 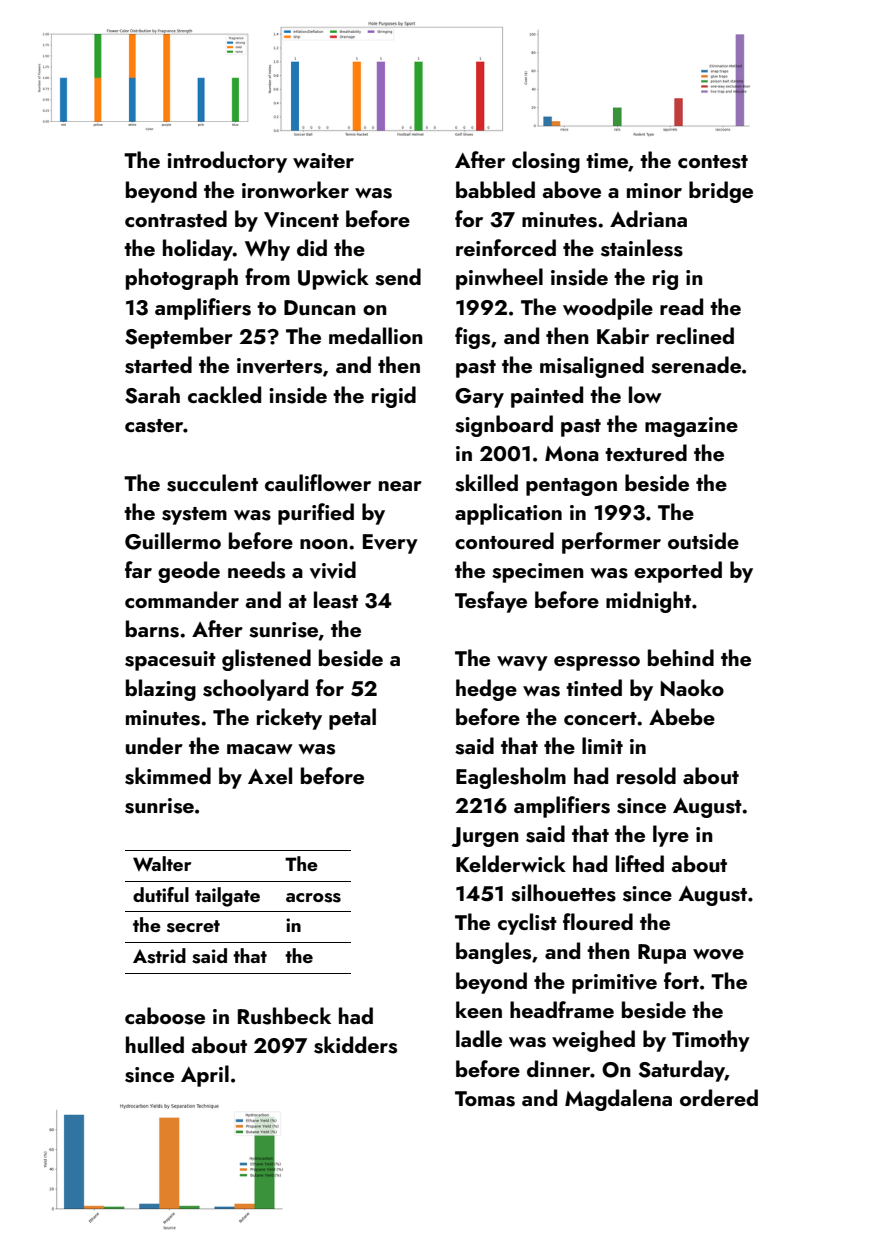 What do you see at coordinates (563, 893) in the document?
I see `silhouettes` at bounding box center [563, 893].
